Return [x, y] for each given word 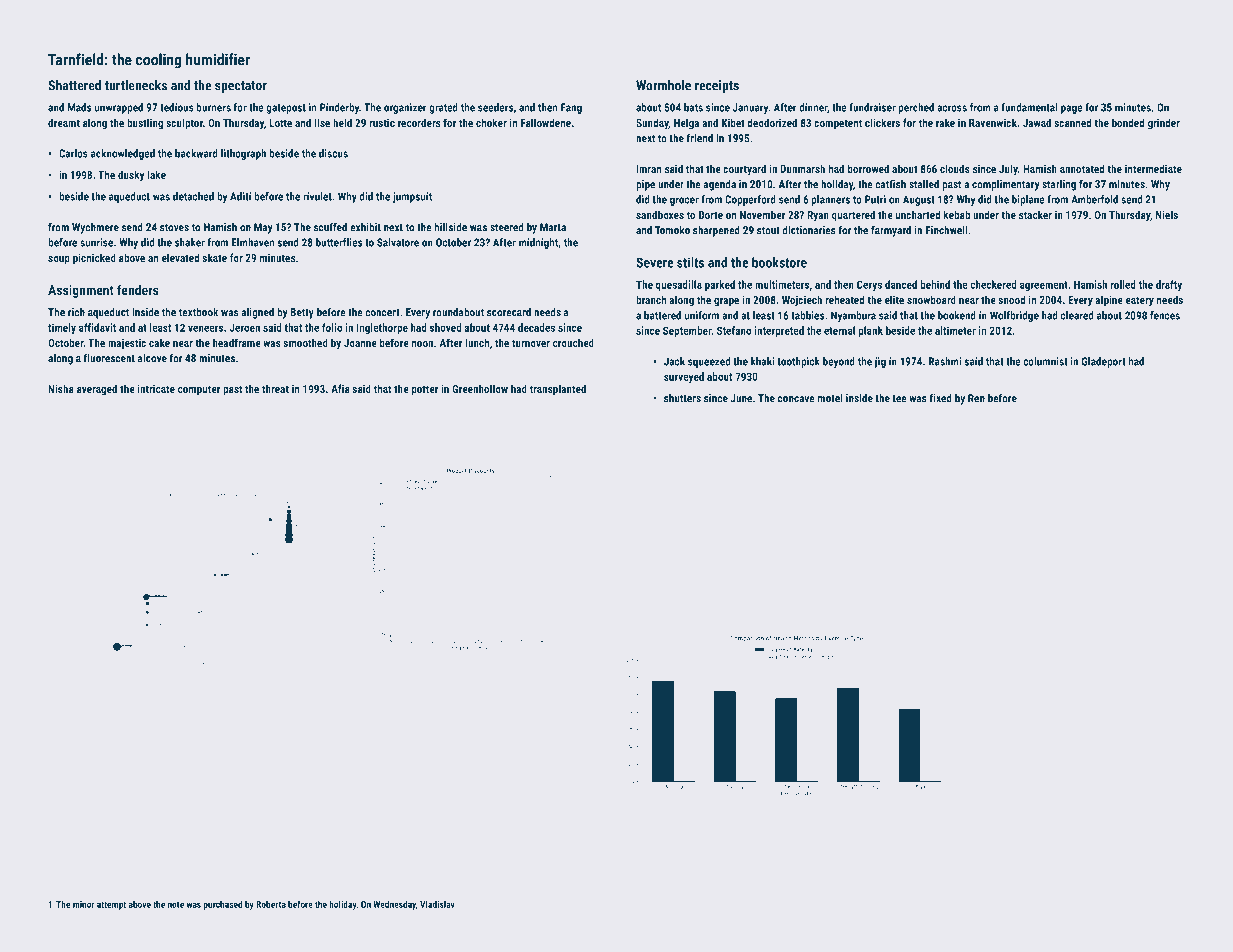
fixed [941, 398]
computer [199, 390]
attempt [111, 905]
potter [425, 390]
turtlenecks [136, 85]
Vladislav [437, 904]
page [1072, 109]
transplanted [558, 390]
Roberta [271, 904]
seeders [495, 107]
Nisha [61, 388]
